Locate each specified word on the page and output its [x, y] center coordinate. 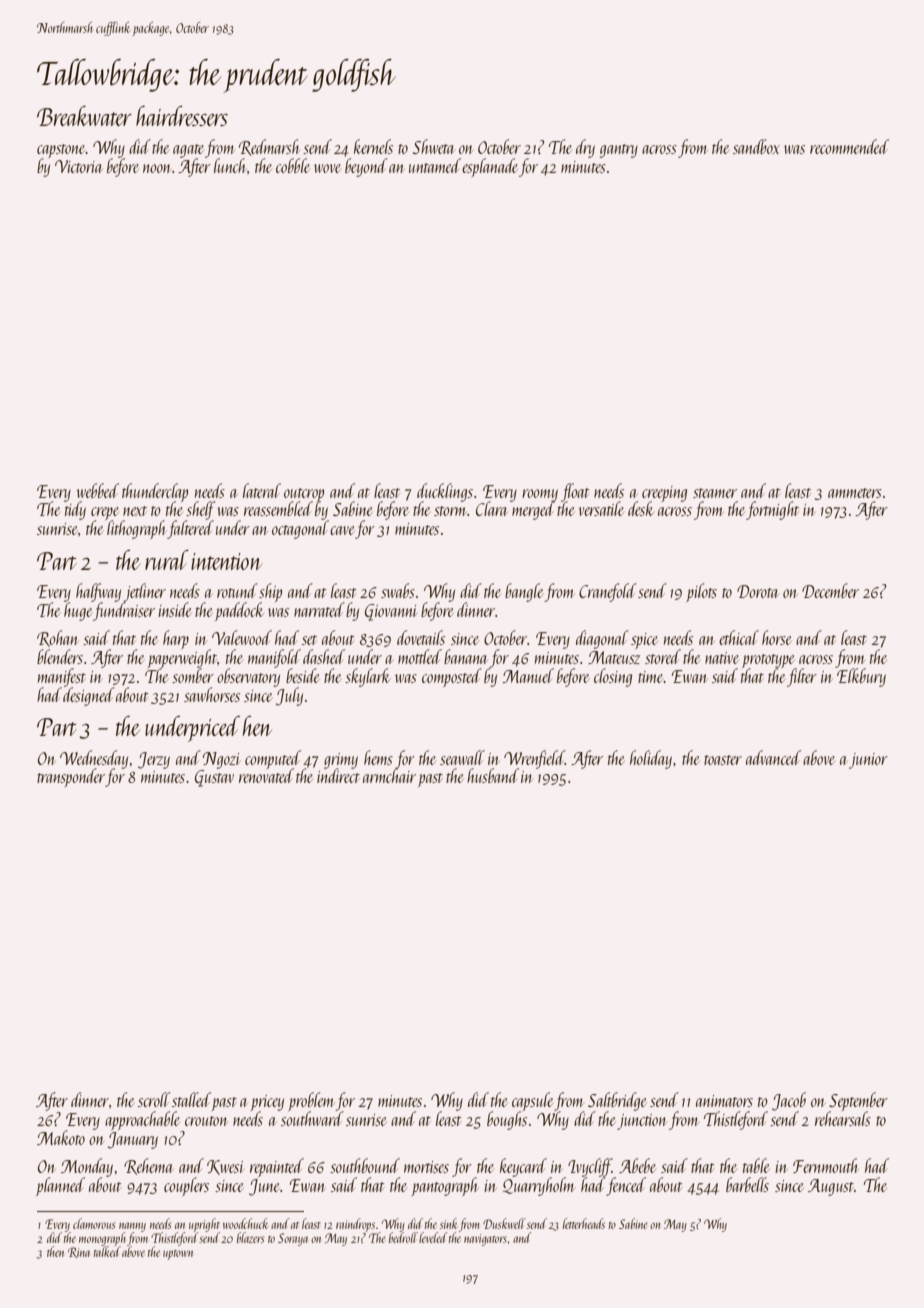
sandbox [756, 146]
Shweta [434, 146]
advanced [773, 757]
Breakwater [84, 116]
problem [312, 1102]
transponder [71, 777]
